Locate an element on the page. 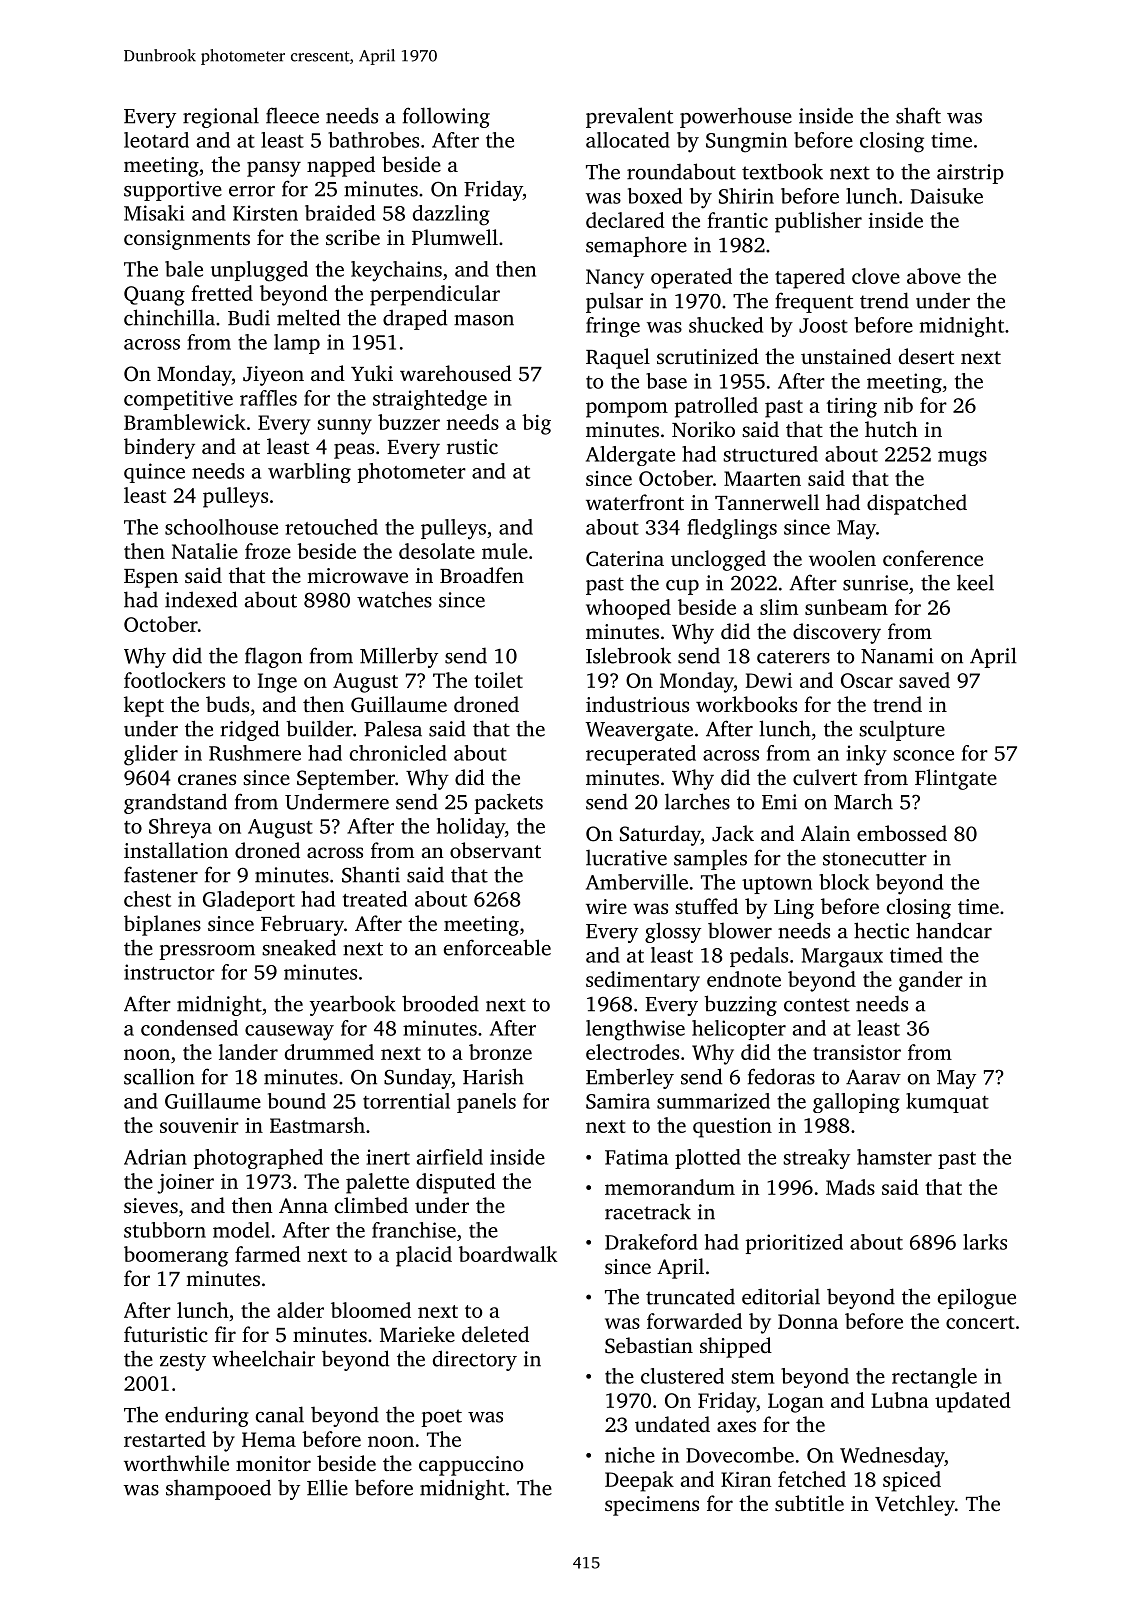 This document has width=1145, height=1619. boardwalk is located at coordinates (508, 1254).
